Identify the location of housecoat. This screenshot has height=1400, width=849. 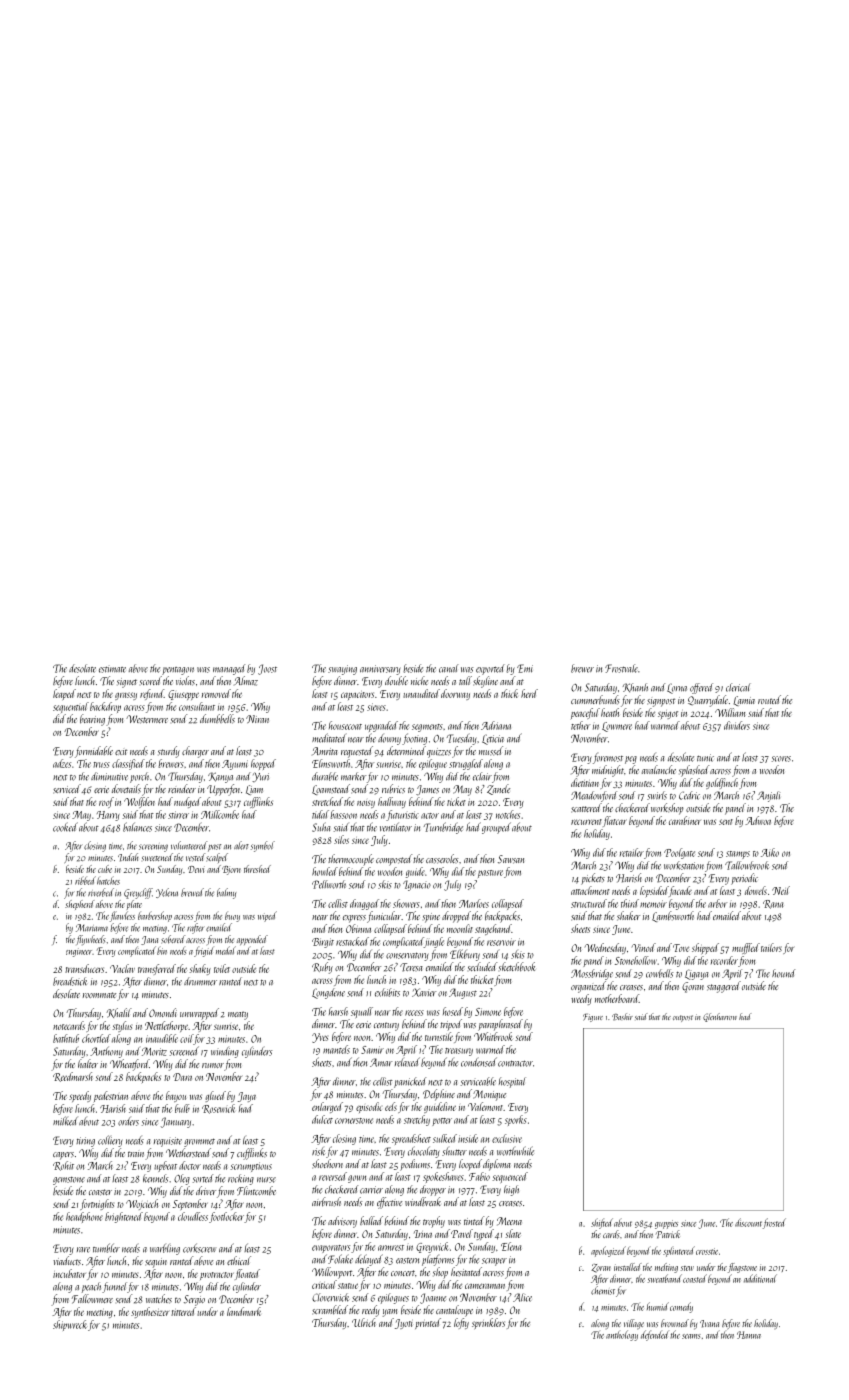
(345, 725).
